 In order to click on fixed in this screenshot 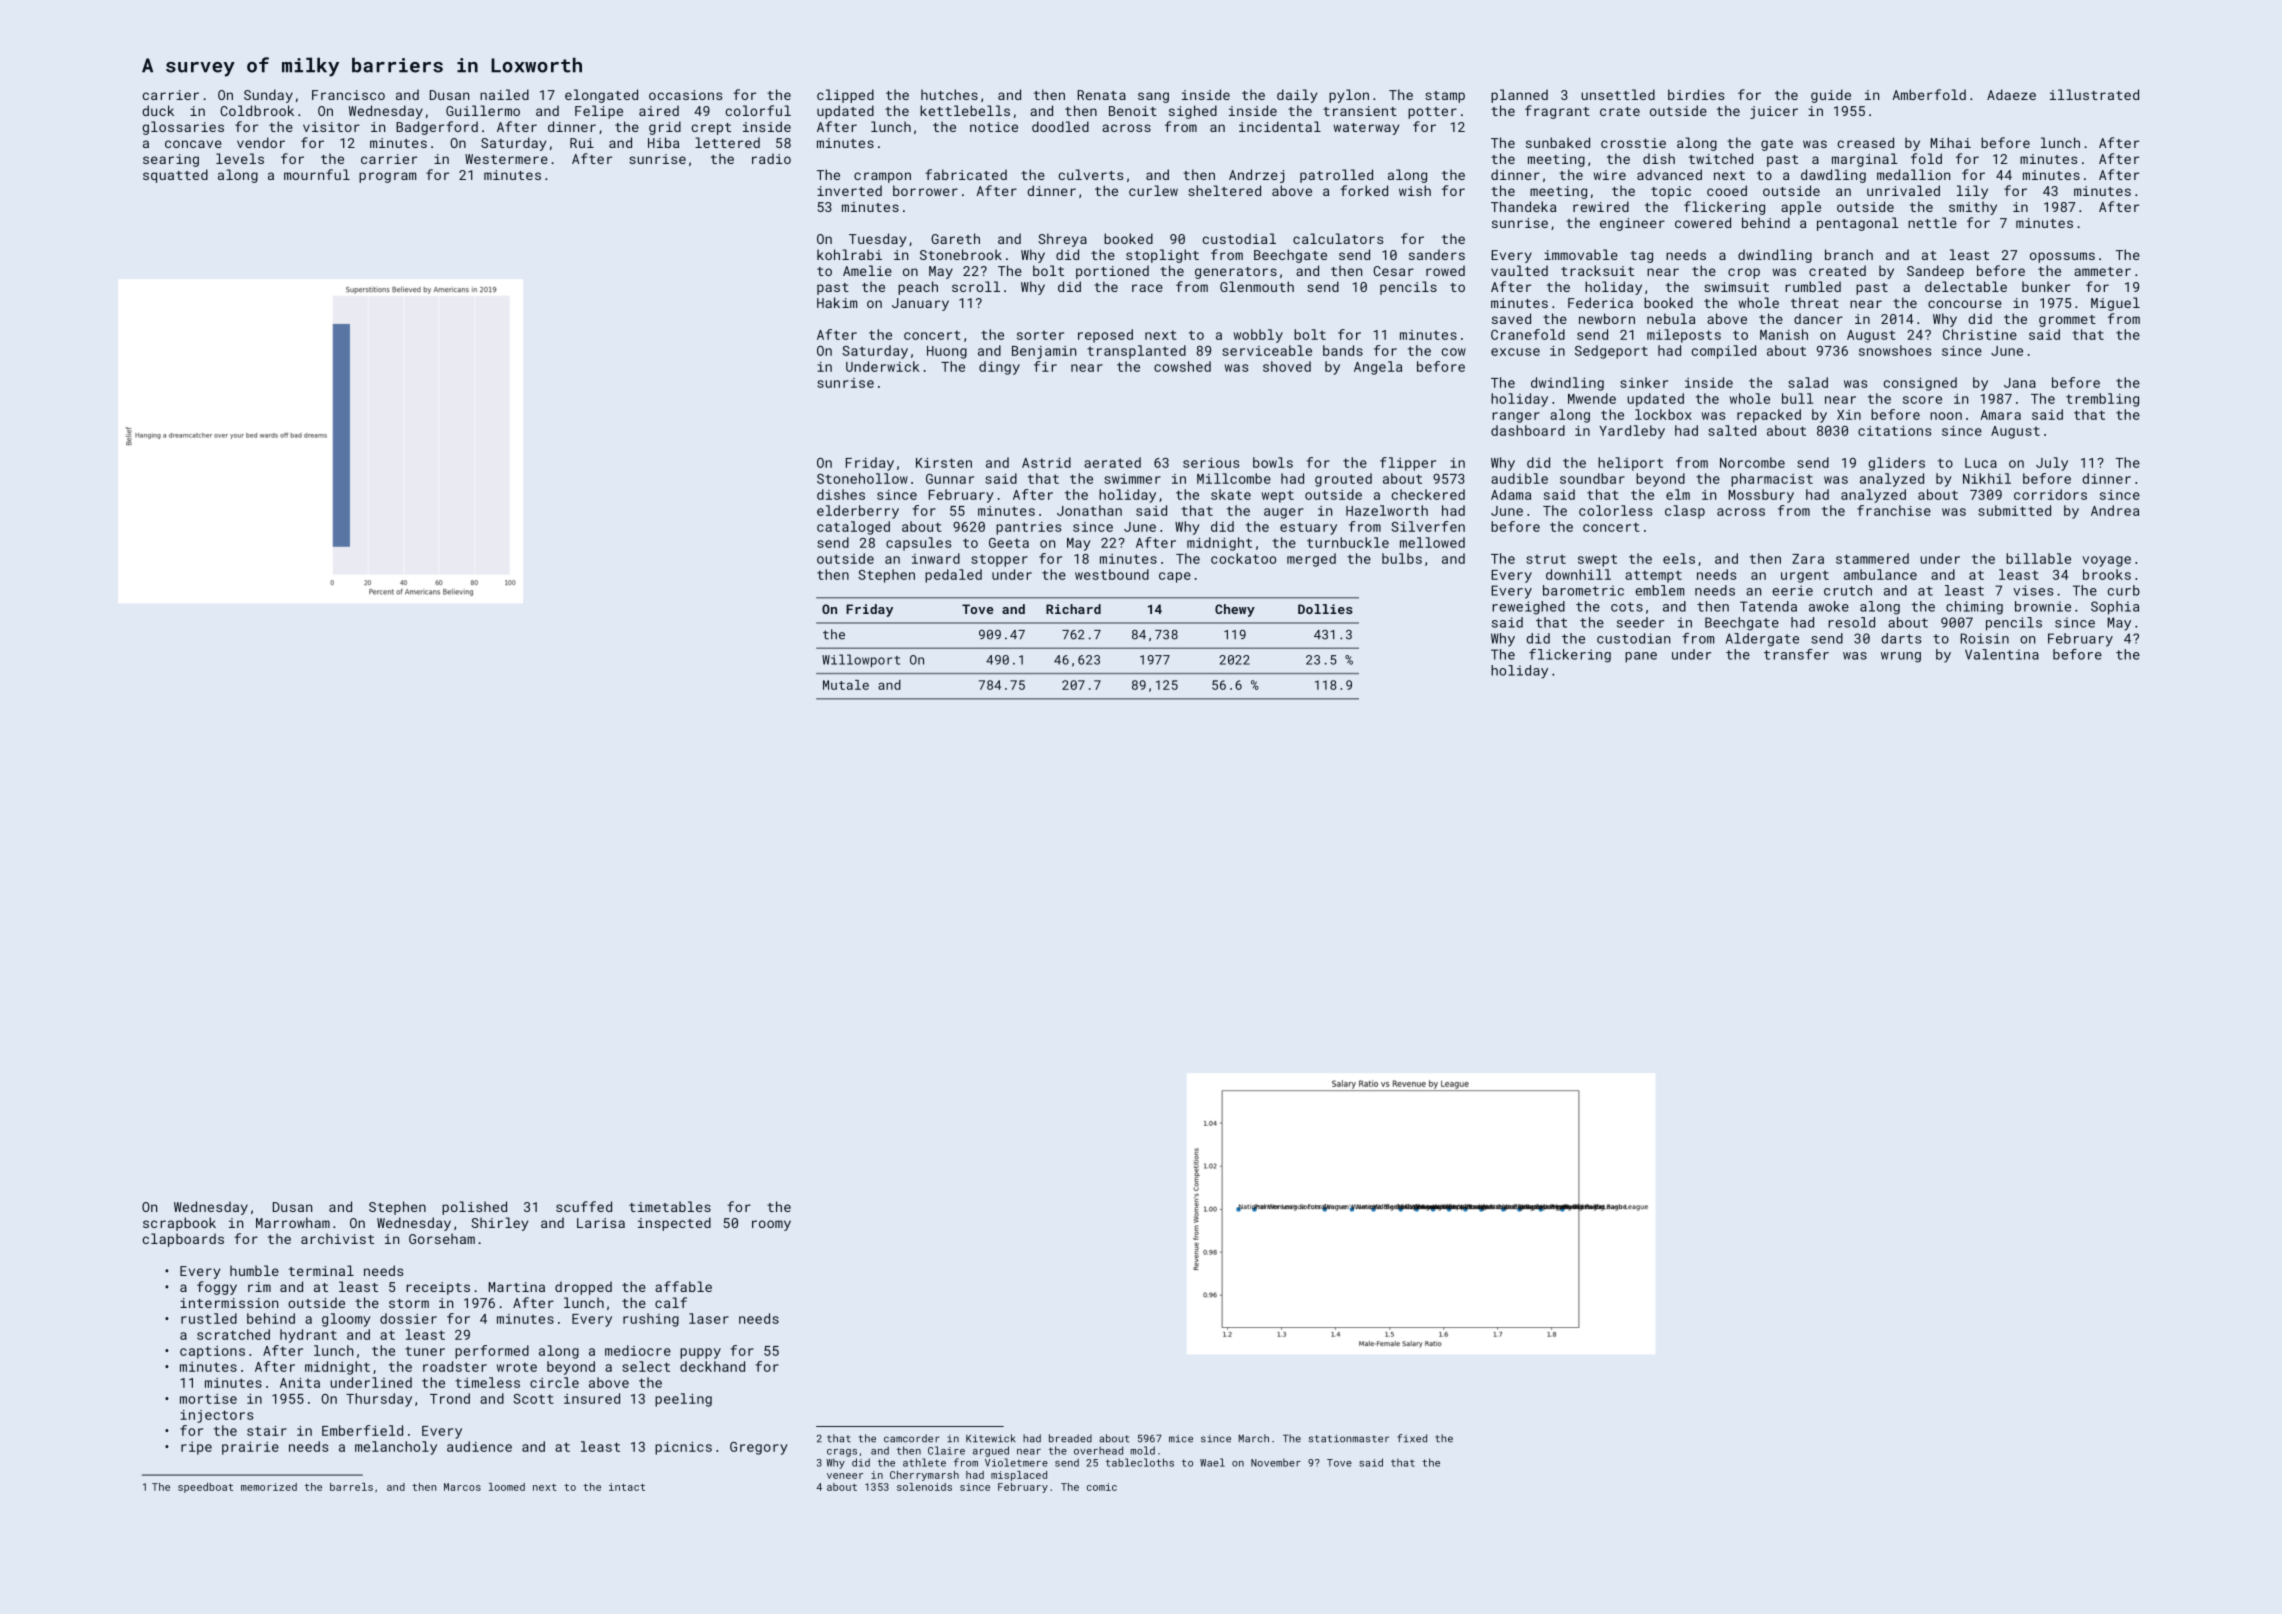, I will do `click(1412, 1438)`.
